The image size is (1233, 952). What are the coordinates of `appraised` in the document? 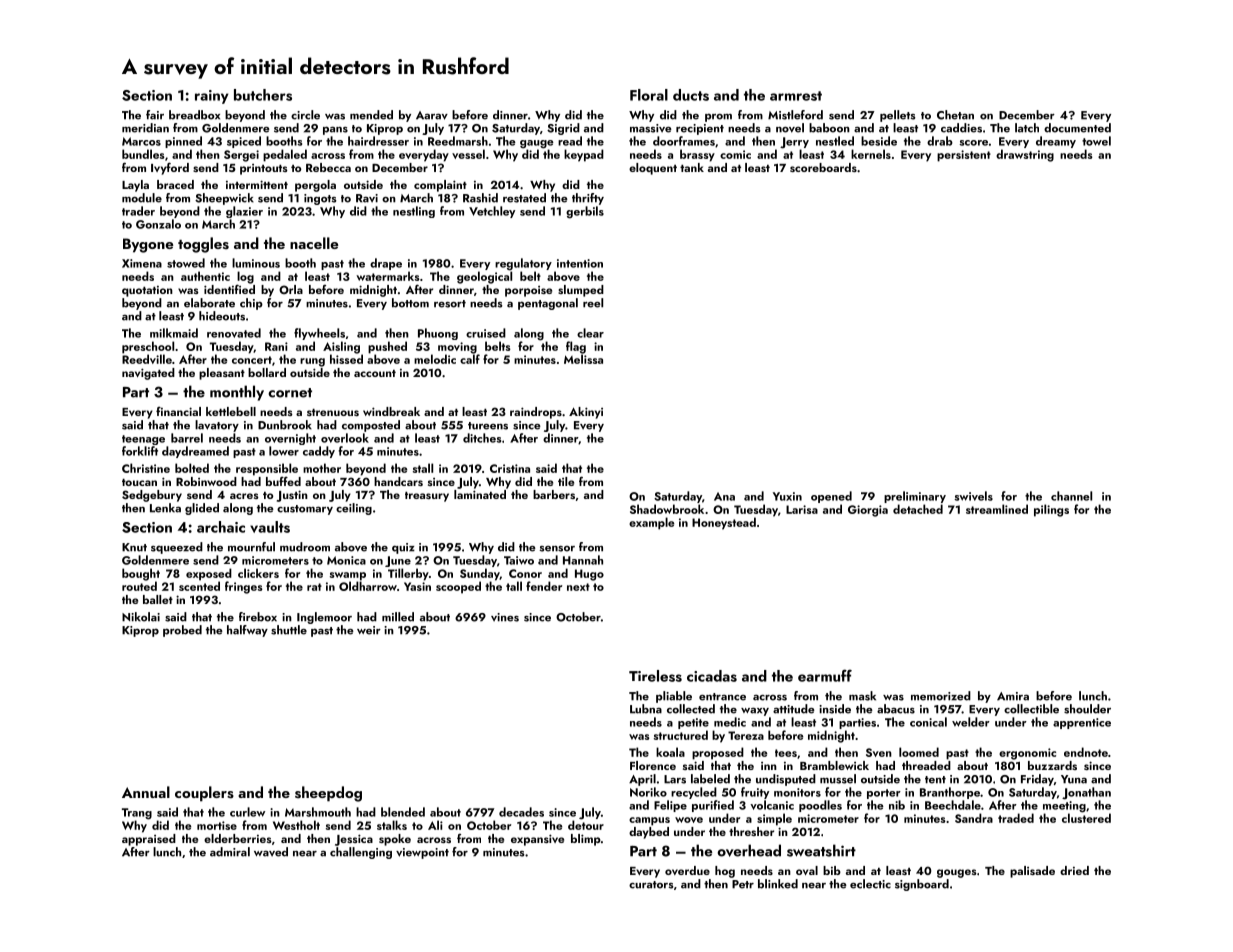 It's located at (149, 840).
